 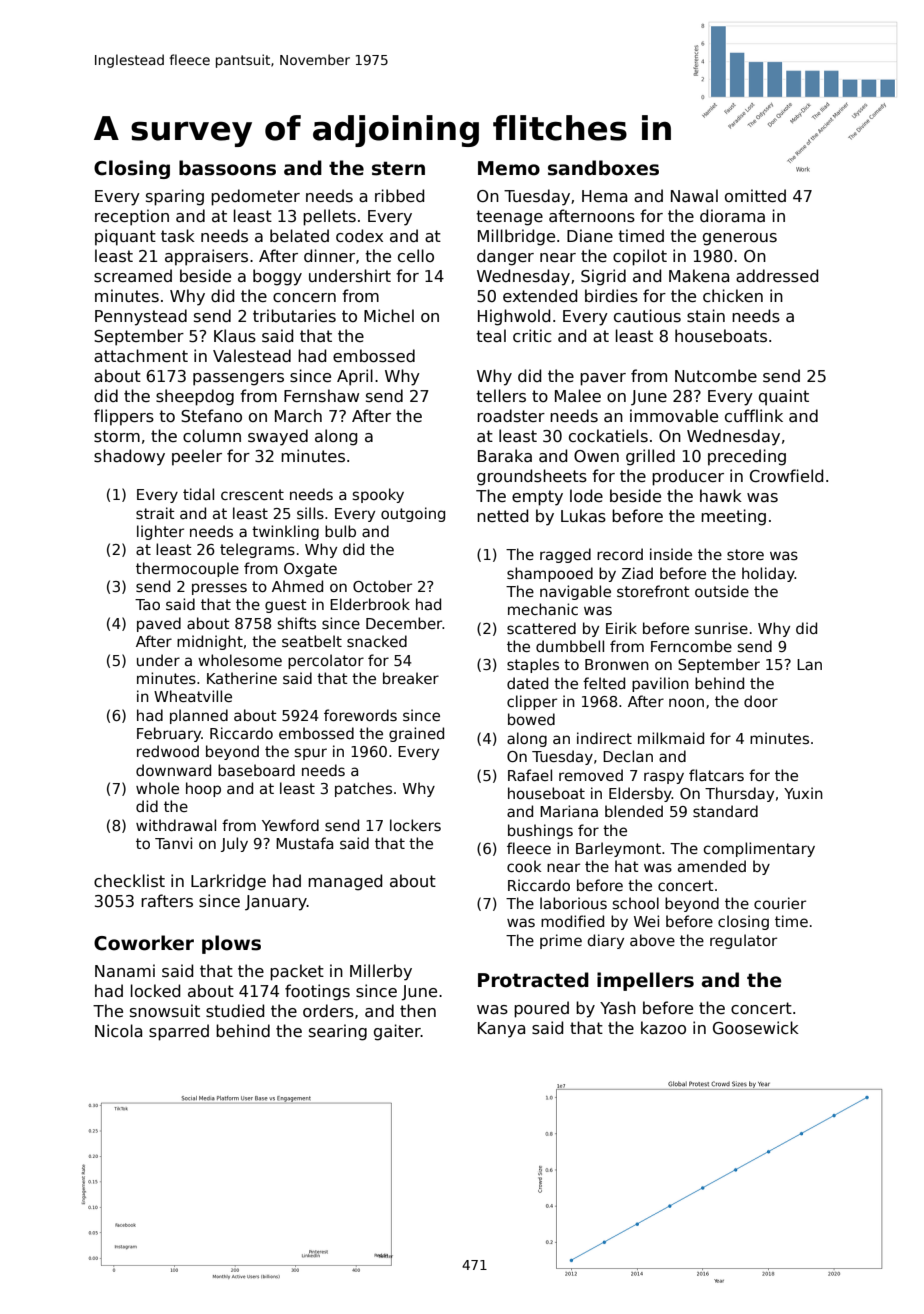 I want to click on presses, so click(x=219, y=589).
